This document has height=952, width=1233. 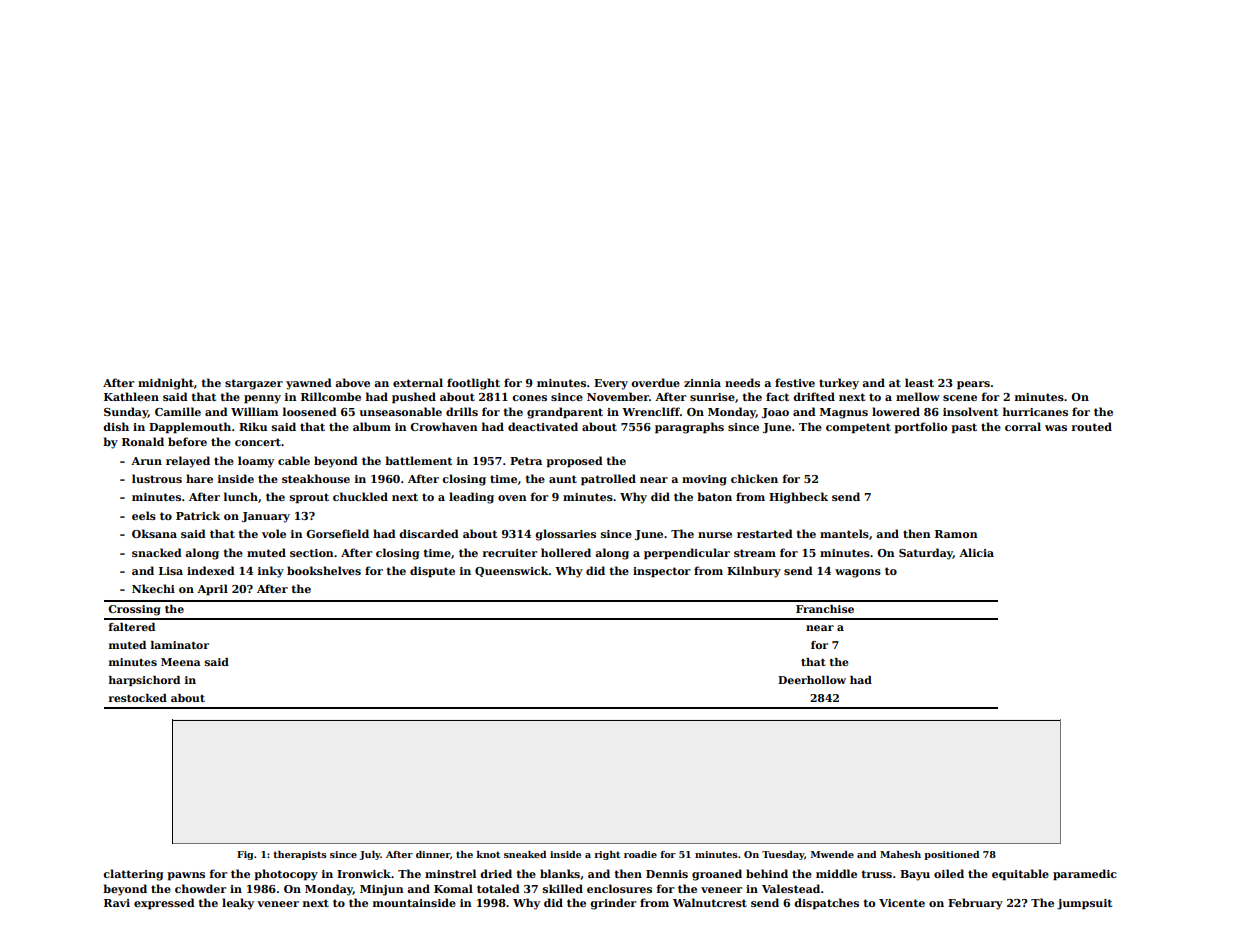 I want to click on sneaked, so click(x=525, y=854).
